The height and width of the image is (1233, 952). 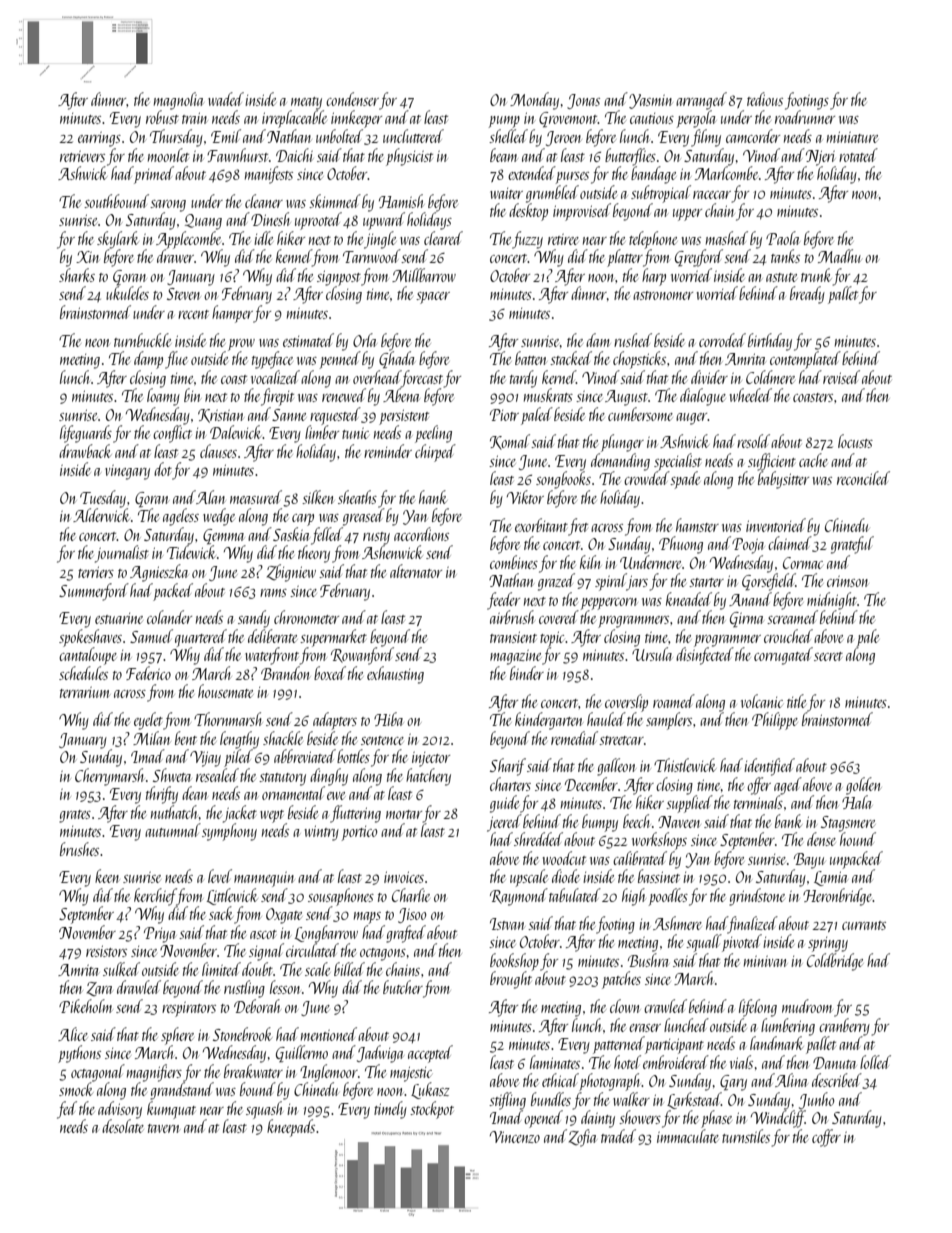 What do you see at coordinates (99, 139) in the image?
I see `earrings` at bounding box center [99, 139].
